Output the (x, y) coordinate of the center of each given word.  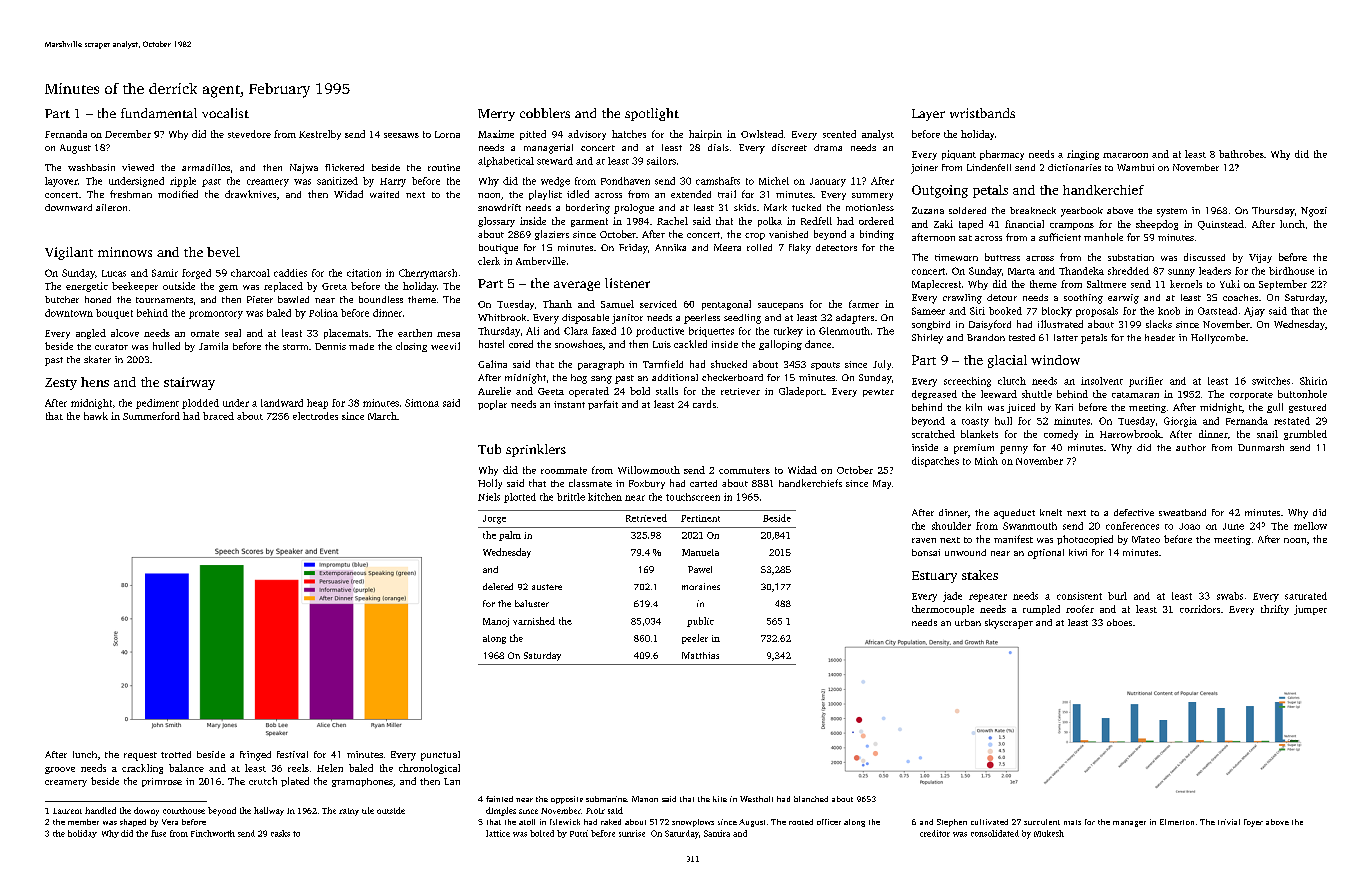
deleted (498, 586)
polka (770, 222)
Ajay (1254, 312)
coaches (1240, 297)
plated (295, 782)
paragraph (601, 365)
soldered (967, 210)
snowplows (693, 823)
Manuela (700, 552)
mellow (1310, 526)
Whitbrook (502, 317)
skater (97, 359)
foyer (1253, 823)
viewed (138, 167)
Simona (422, 403)
